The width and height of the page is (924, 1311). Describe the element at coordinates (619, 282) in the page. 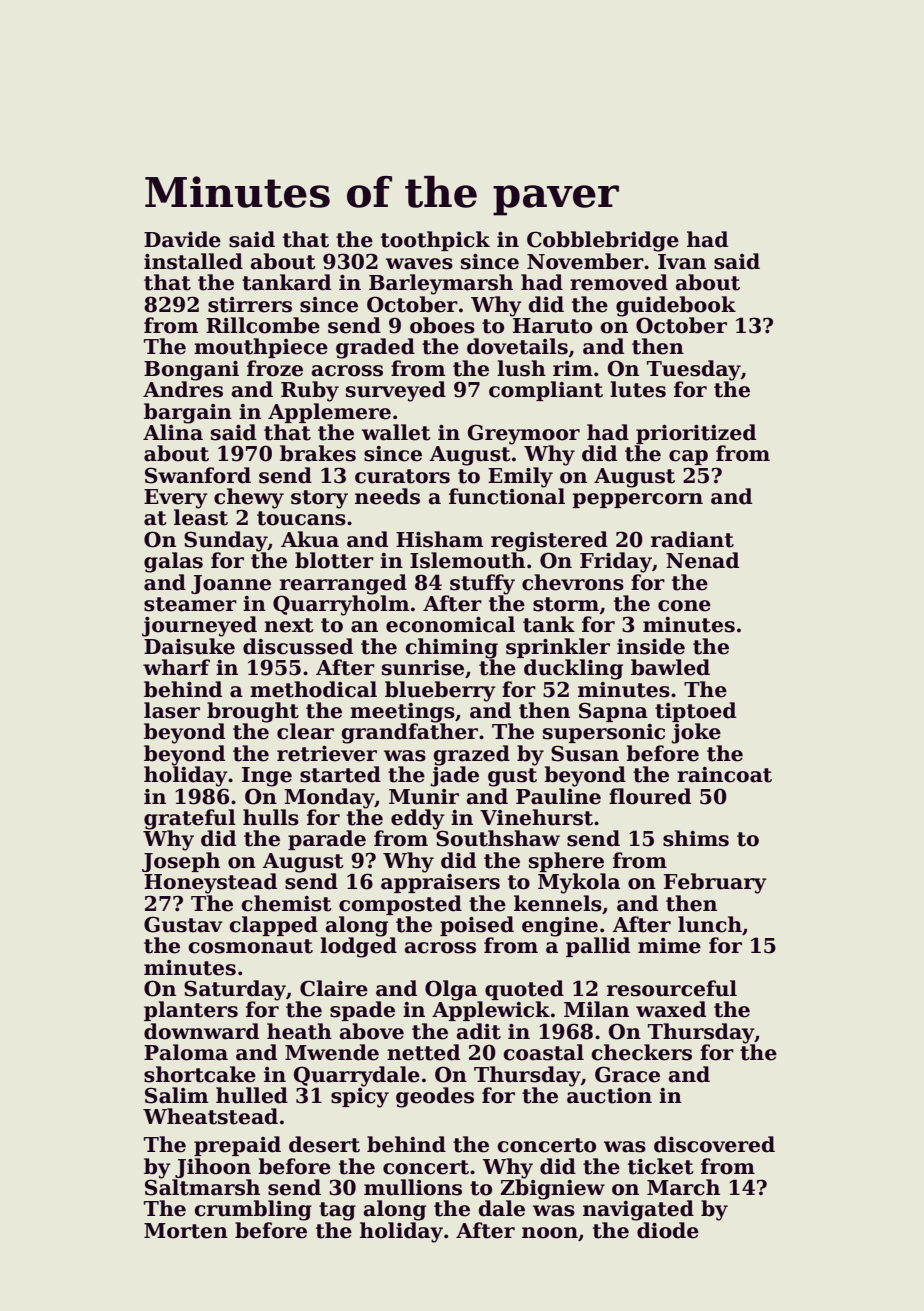

I see `removed` at that location.
